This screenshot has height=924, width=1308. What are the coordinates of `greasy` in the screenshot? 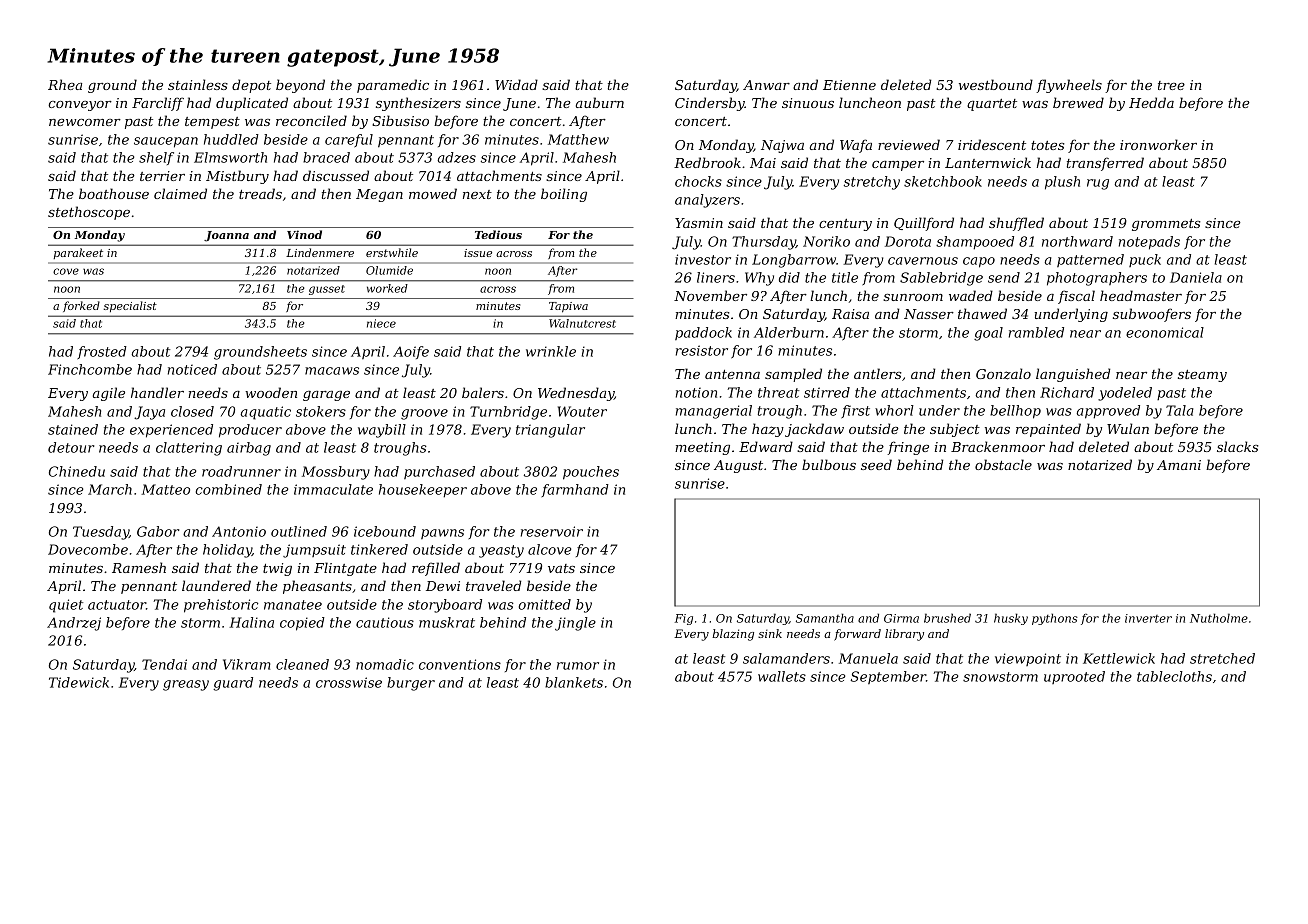 It's located at (186, 685).
